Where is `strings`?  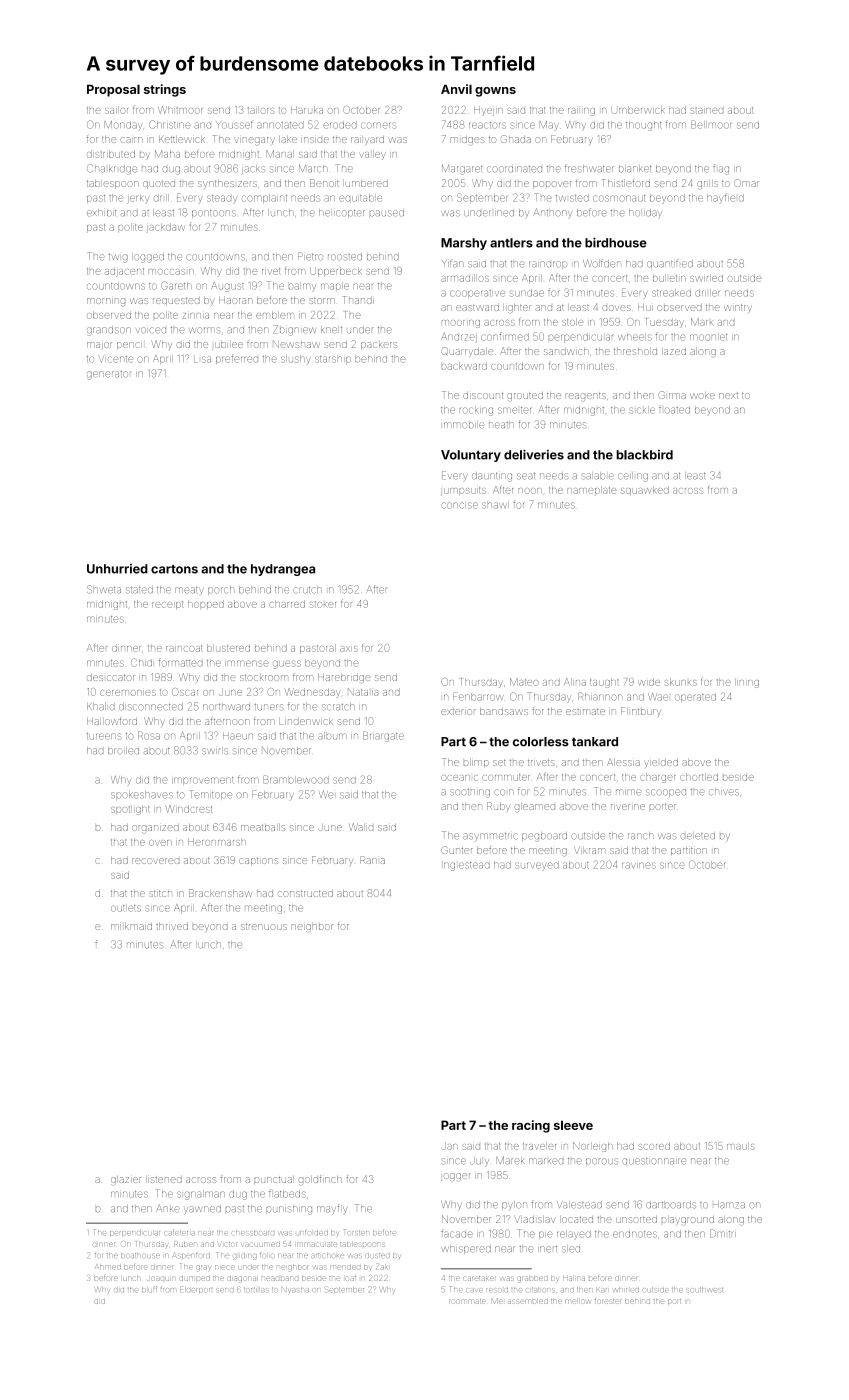 strings is located at coordinates (165, 90).
